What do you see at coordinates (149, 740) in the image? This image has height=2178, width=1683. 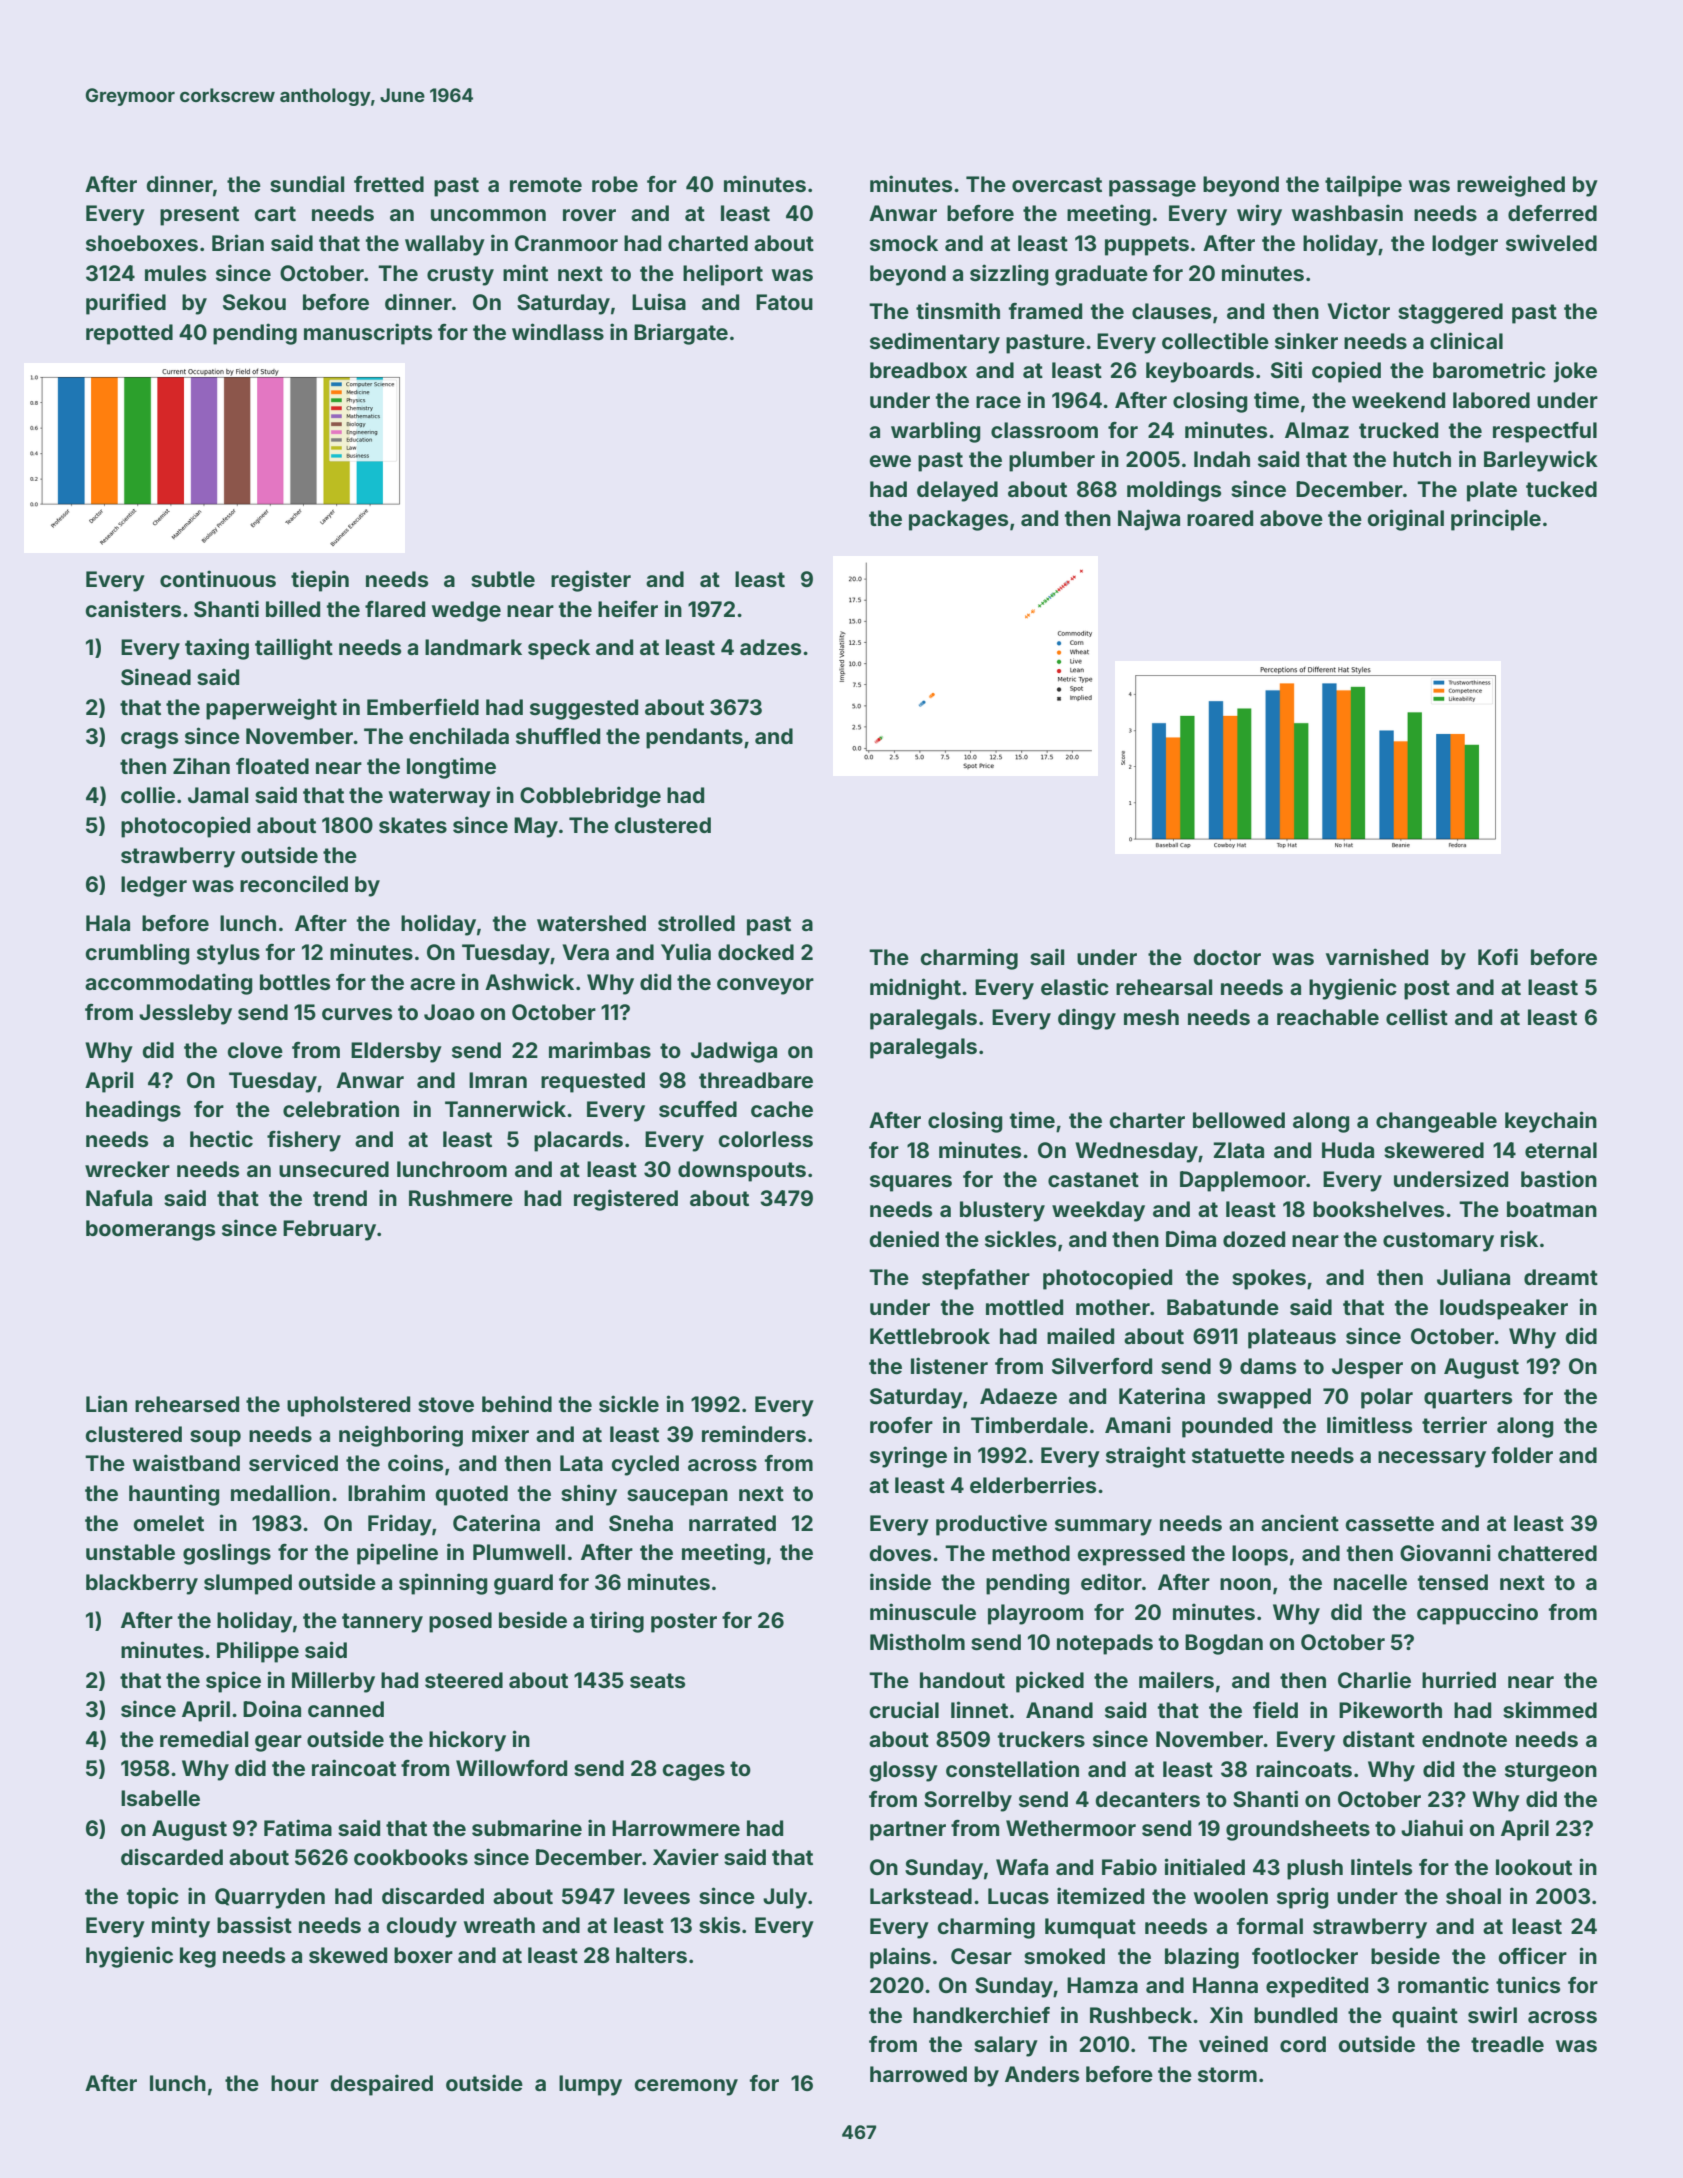 I see `crags` at bounding box center [149, 740].
